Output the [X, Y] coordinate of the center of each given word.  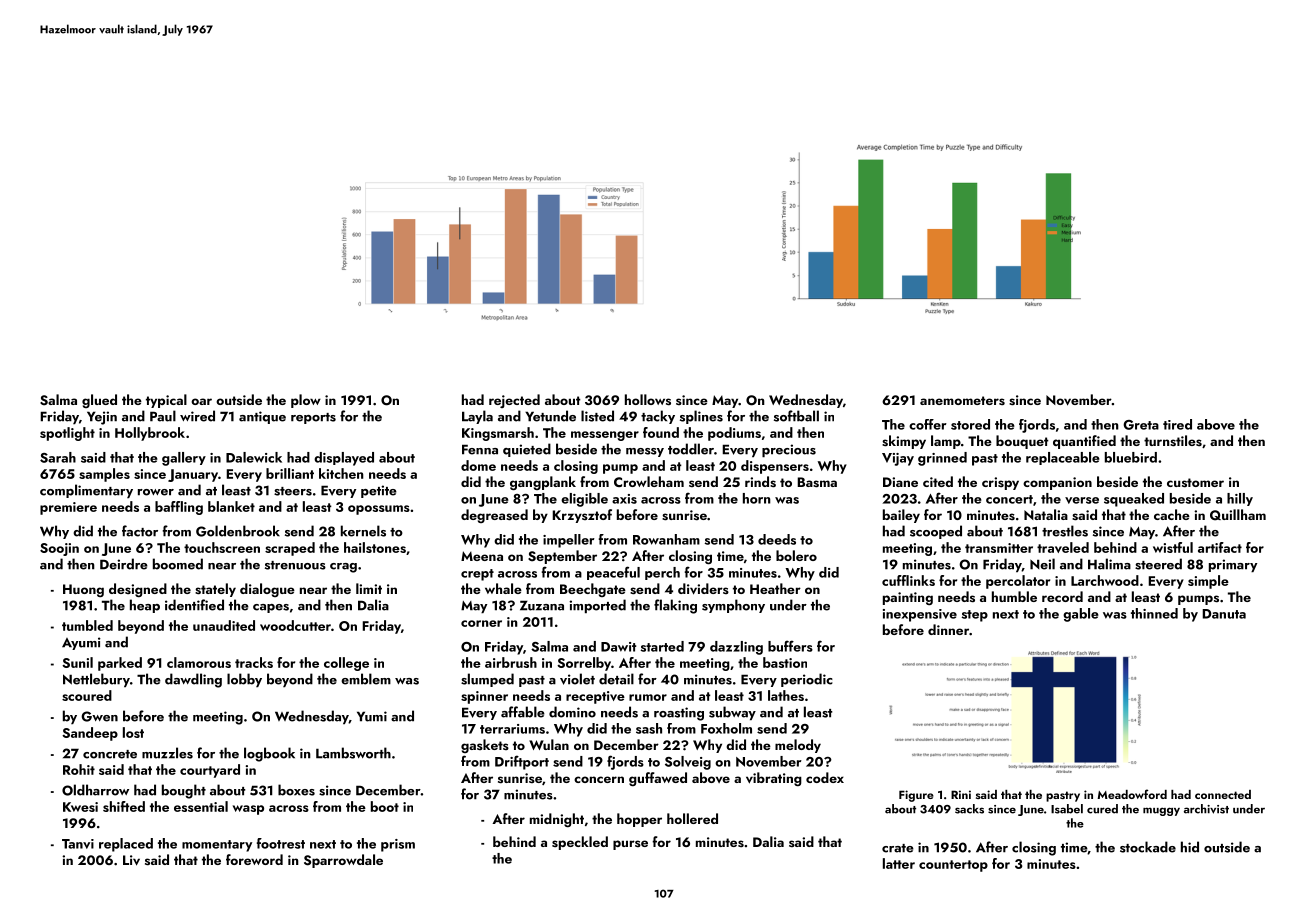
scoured [87, 695]
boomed [178, 564]
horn [757, 498]
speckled [580, 843]
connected [1223, 794]
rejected [514, 401]
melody [798, 746]
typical [166, 401]
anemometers [962, 401]
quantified [1084, 442]
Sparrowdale [343, 861]
